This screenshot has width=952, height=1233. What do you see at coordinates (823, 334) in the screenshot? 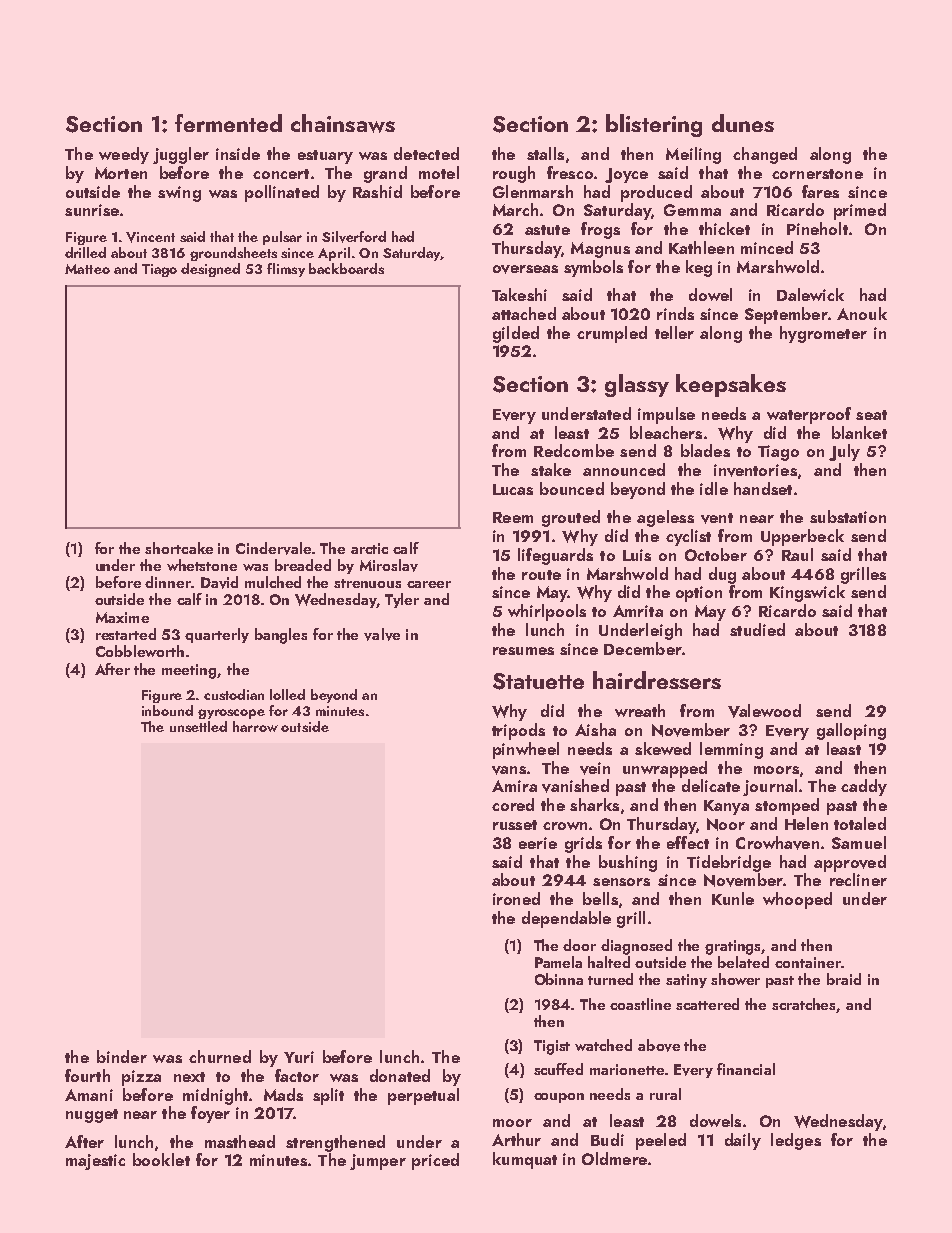
I see `hygrometer` at bounding box center [823, 334].
